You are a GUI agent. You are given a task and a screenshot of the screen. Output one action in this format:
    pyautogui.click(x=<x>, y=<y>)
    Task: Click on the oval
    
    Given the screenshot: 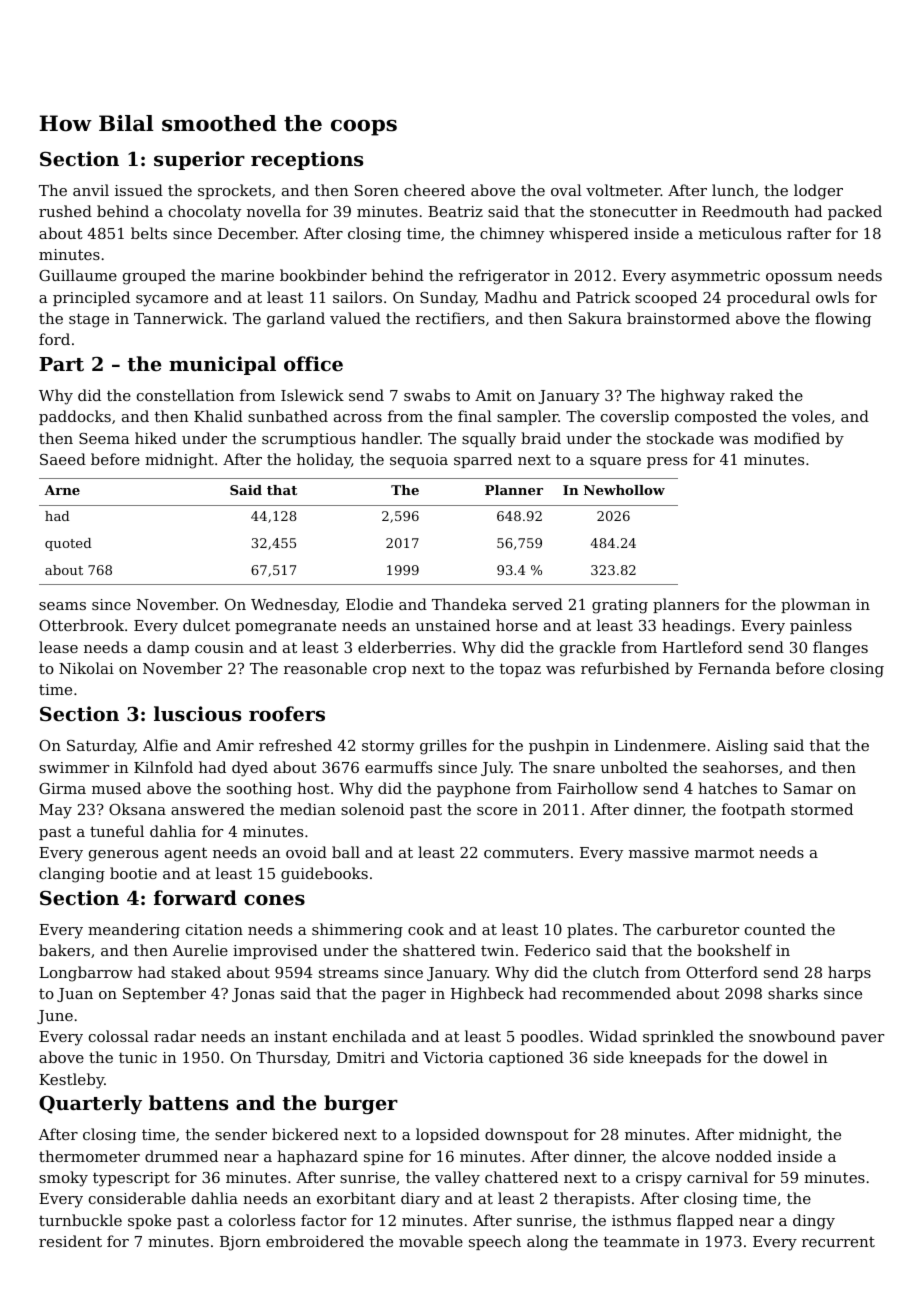 What is the action you would take?
    pyautogui.click(x=566, y=190)
